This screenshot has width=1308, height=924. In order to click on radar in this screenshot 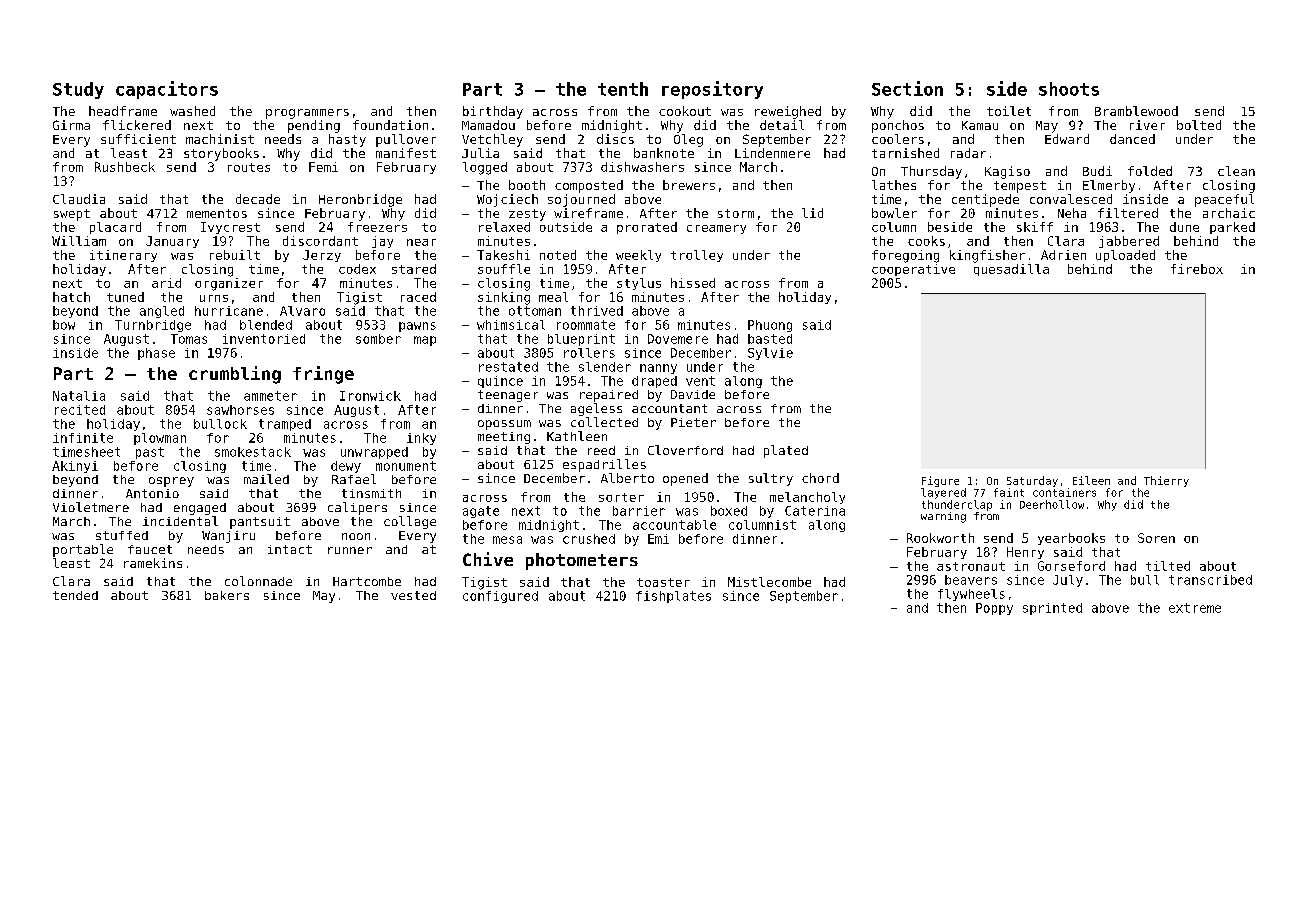, I will do `click(968, 153)`.
